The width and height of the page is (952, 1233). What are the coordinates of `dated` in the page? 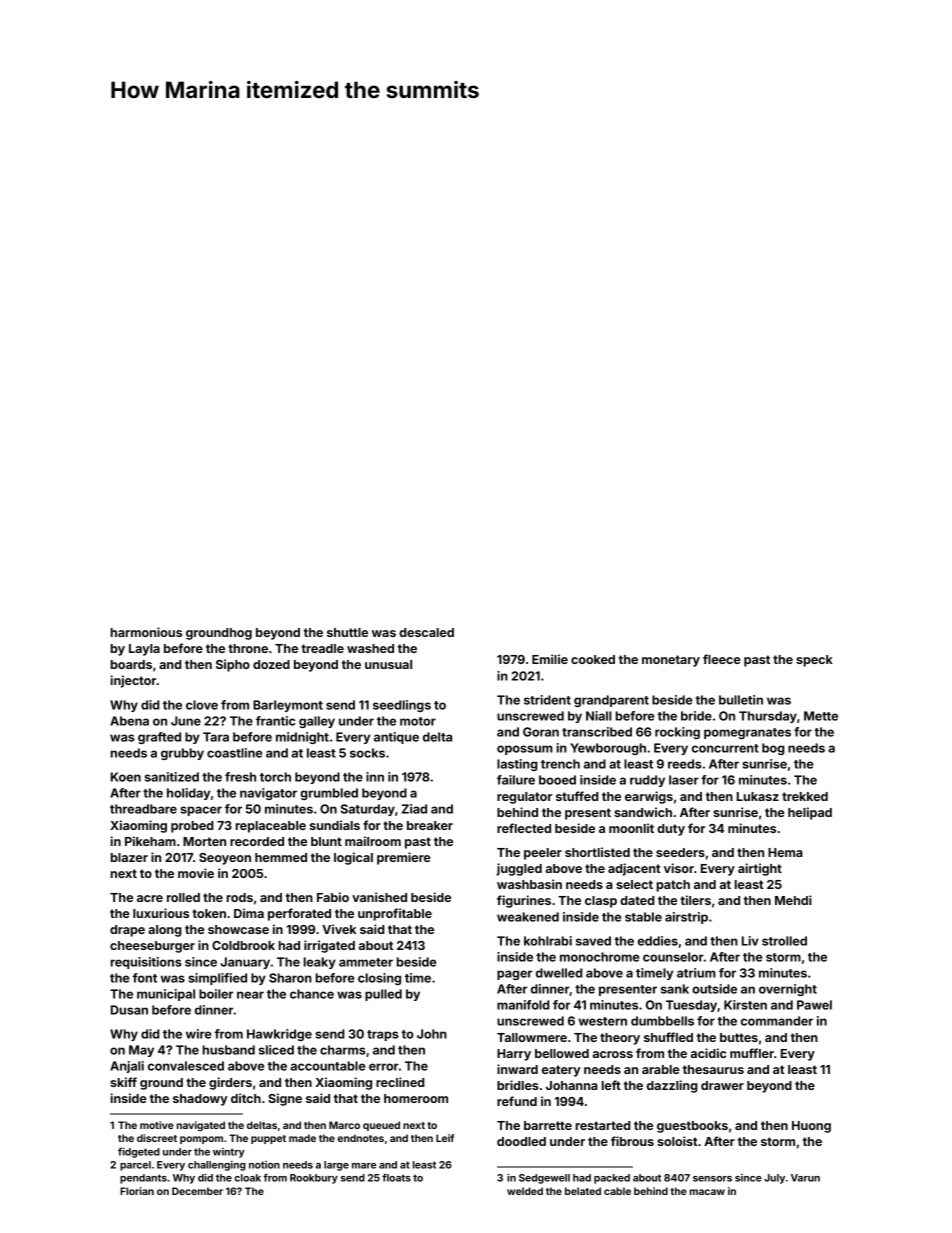 It's located at (637, 900).
